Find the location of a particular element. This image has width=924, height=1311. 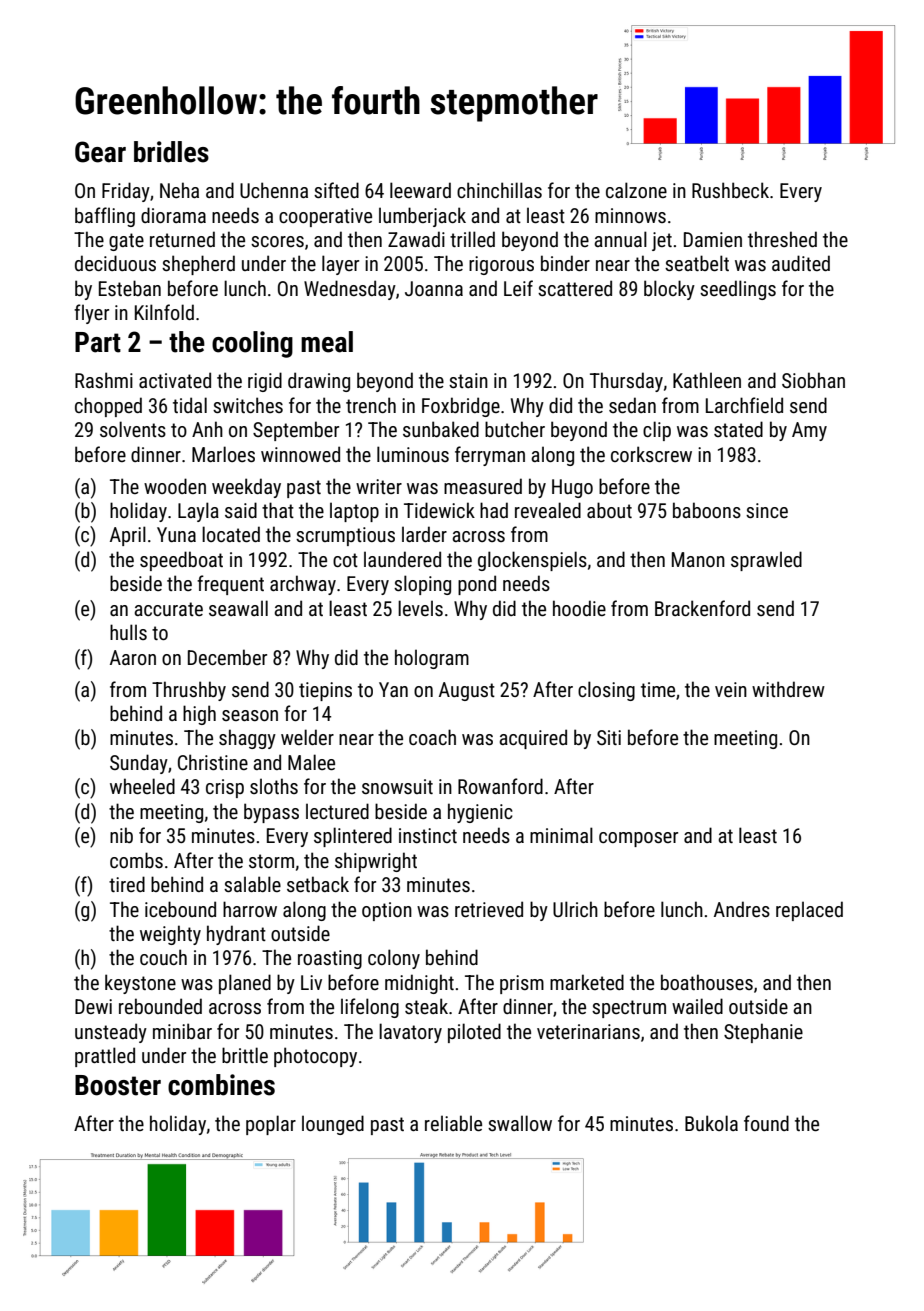

Yuna is located at coordinates (176, 534).
